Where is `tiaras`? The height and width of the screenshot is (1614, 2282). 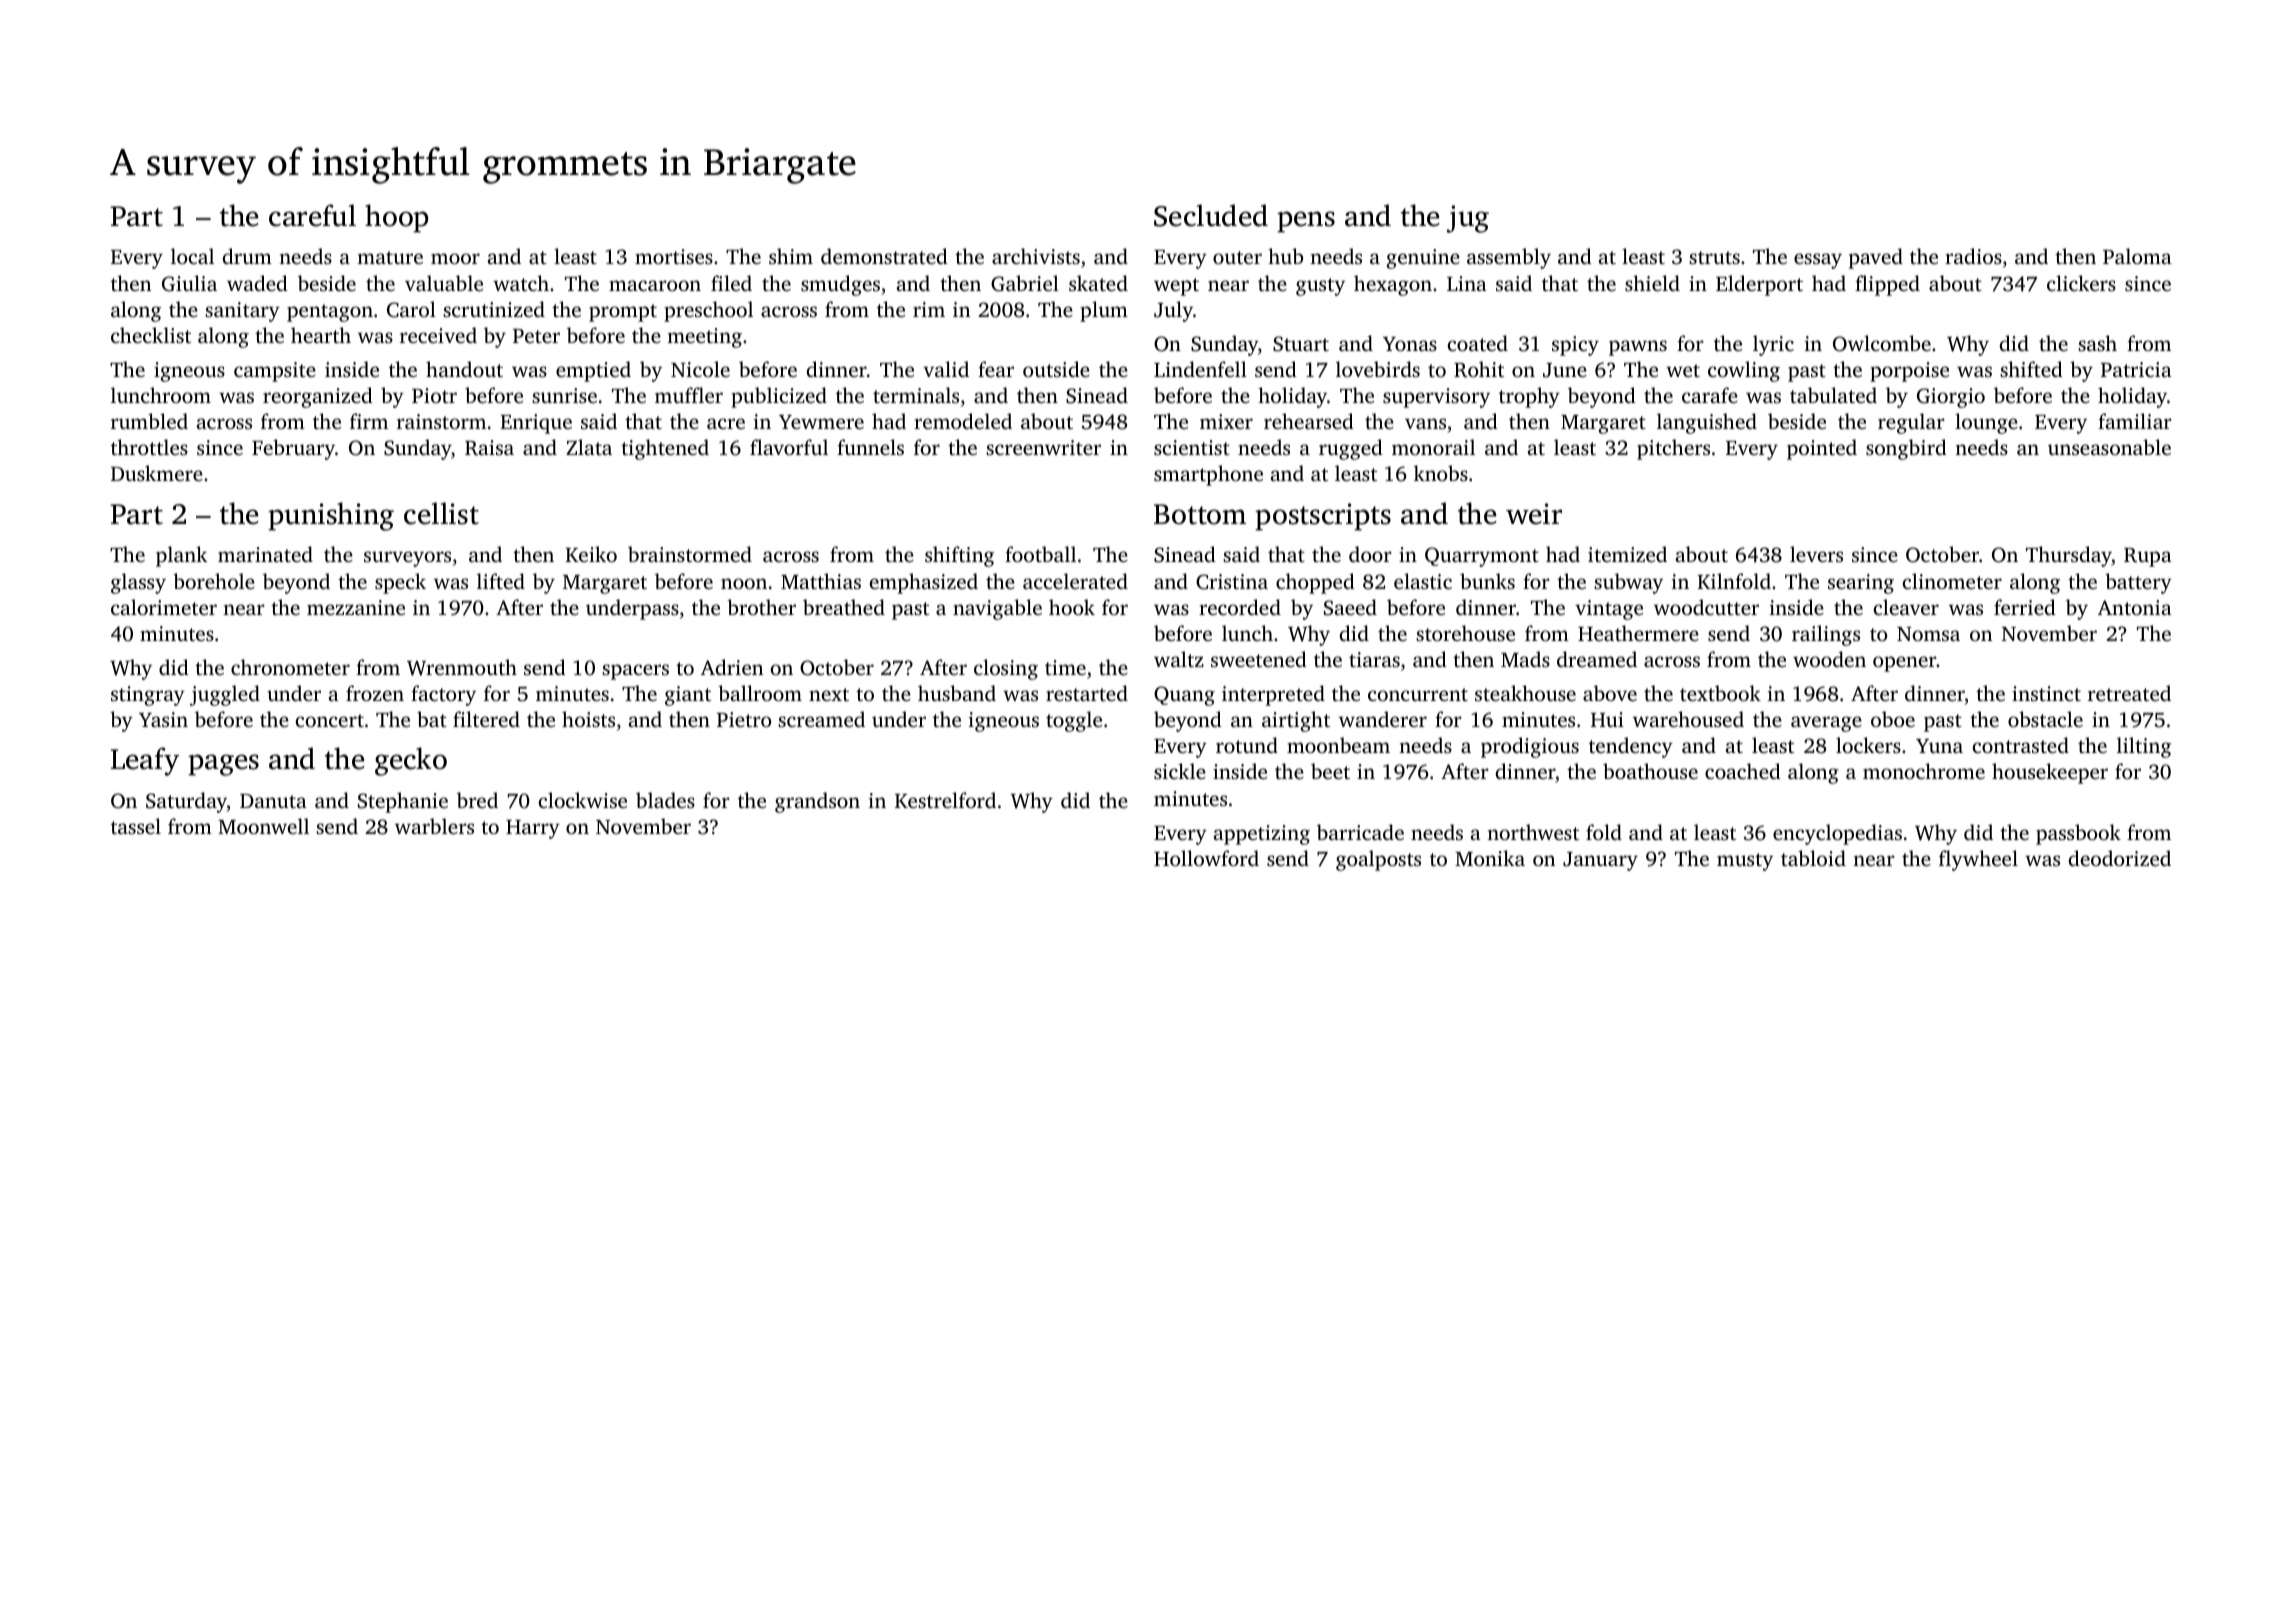
tiaras is located at coordinates (1374, 659).
